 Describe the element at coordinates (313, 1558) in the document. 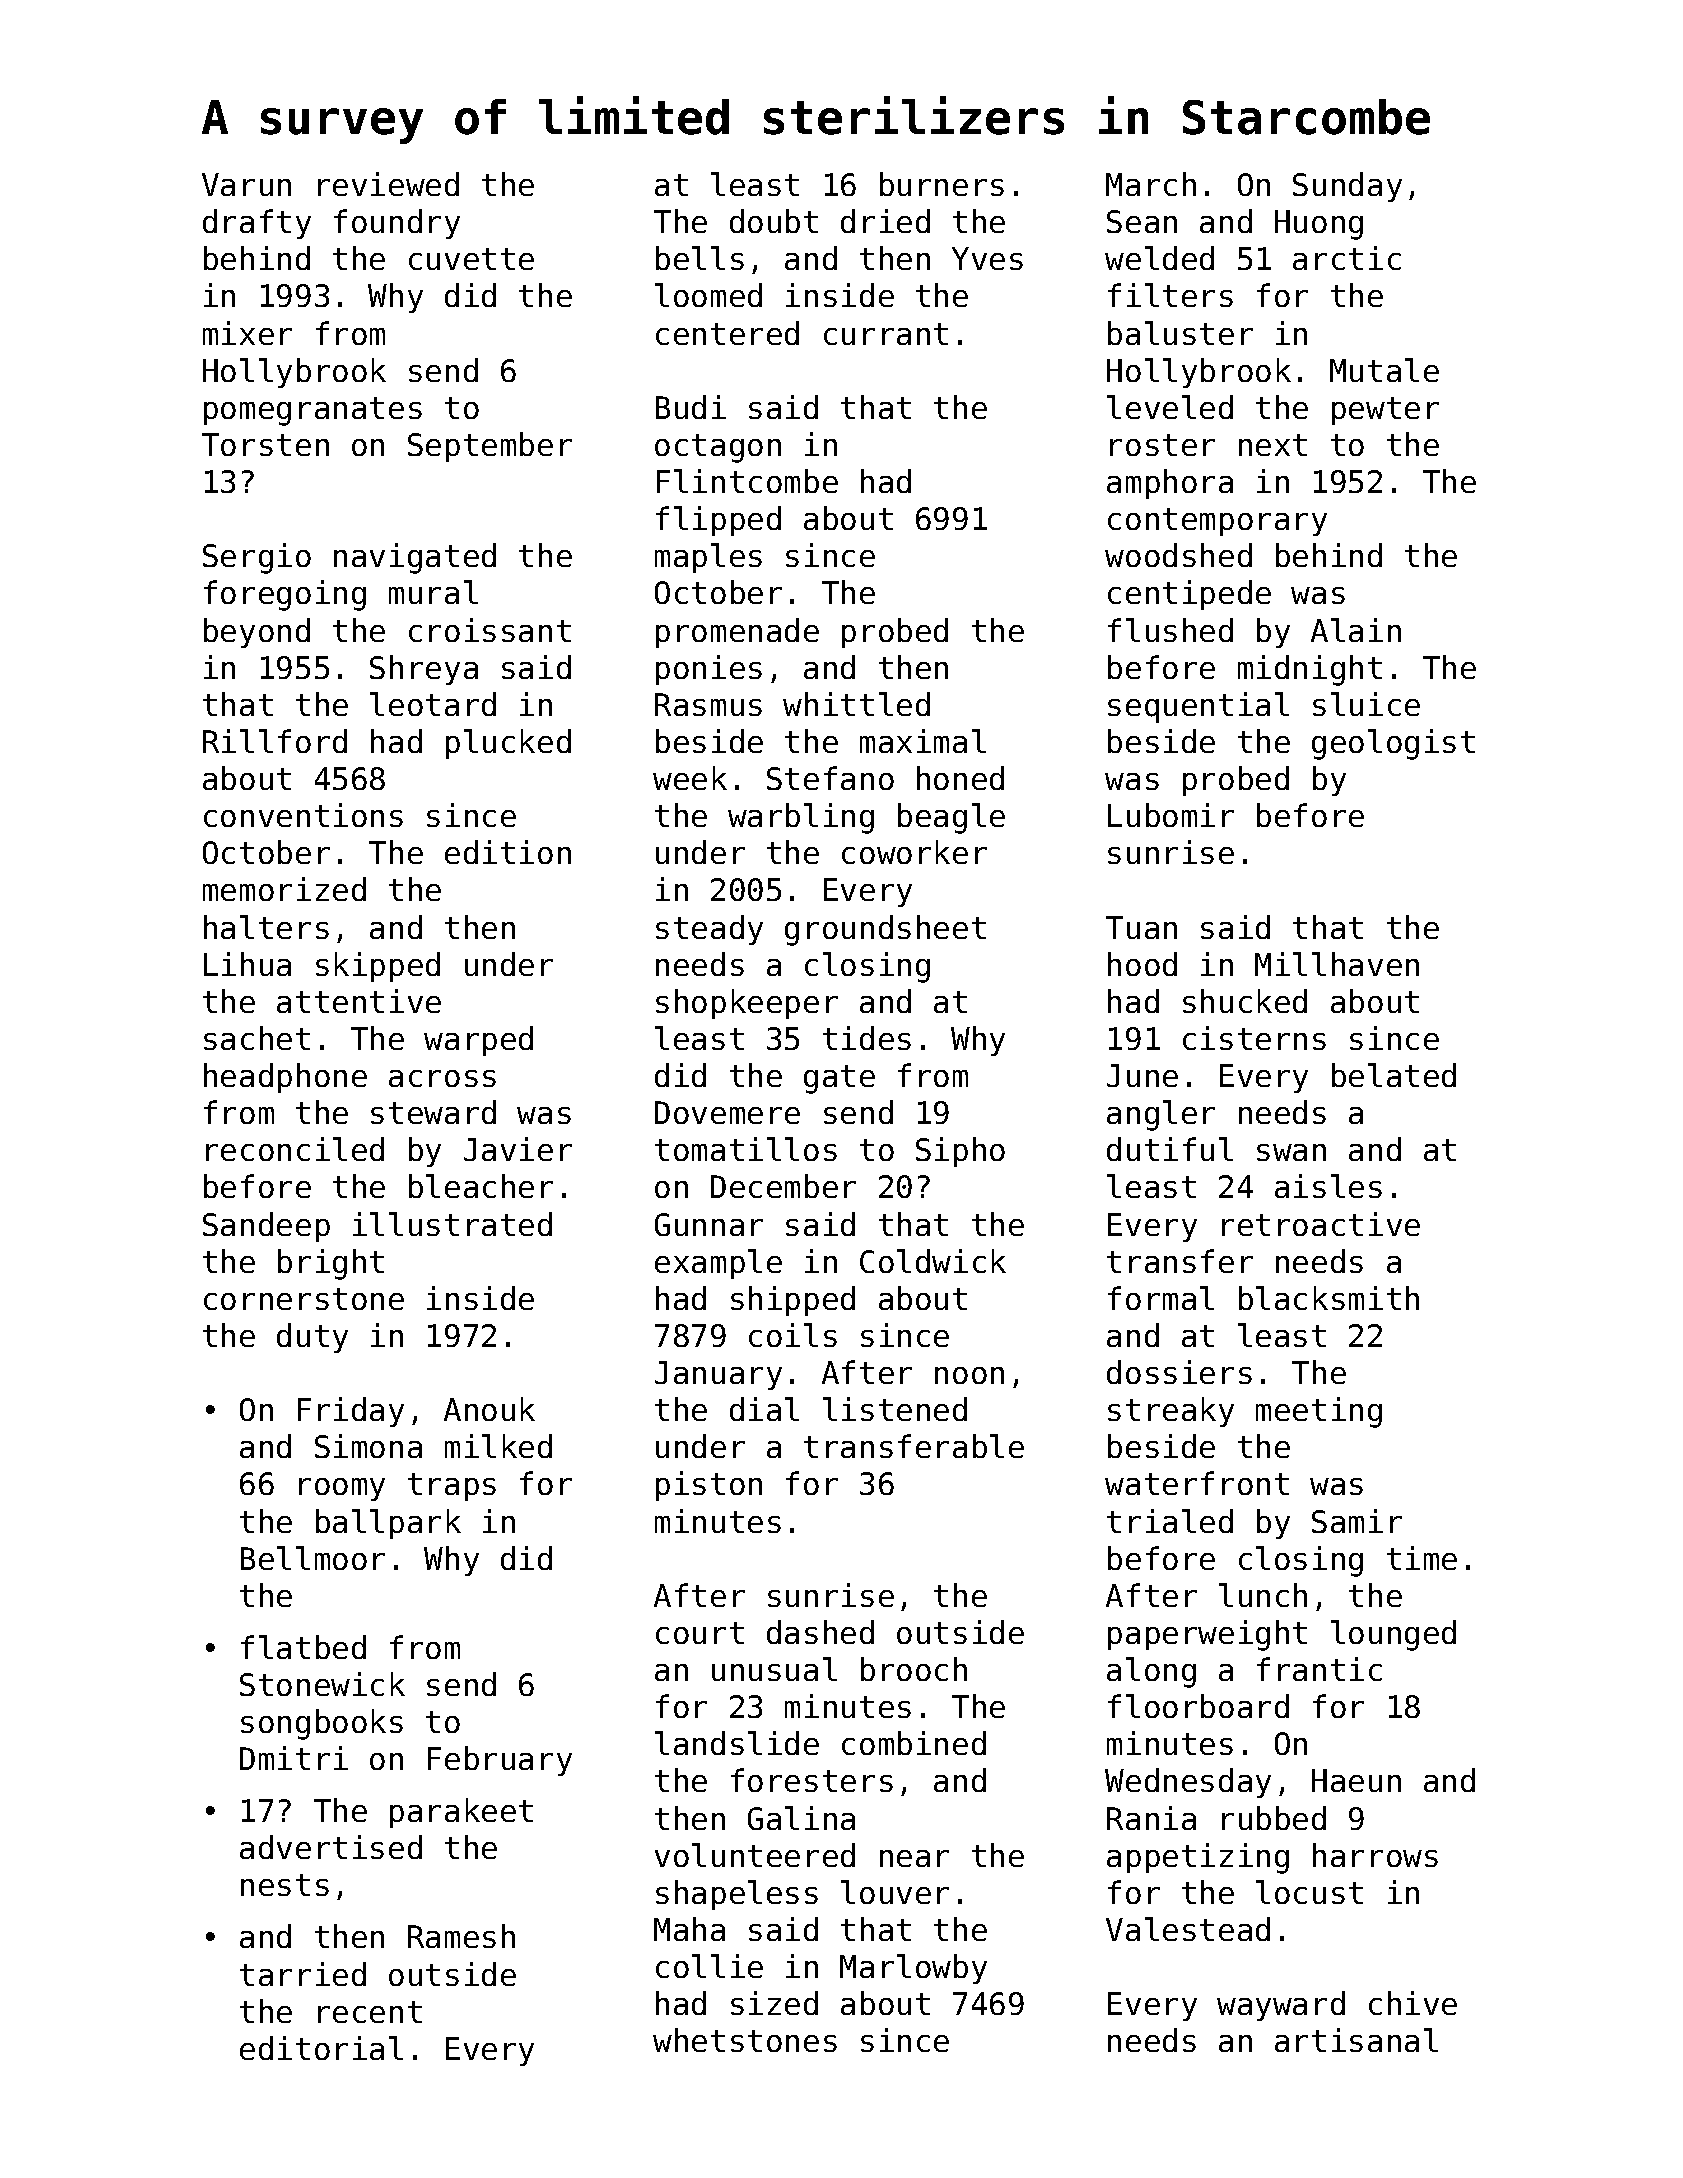

I see `Bellmoor` at that location.
